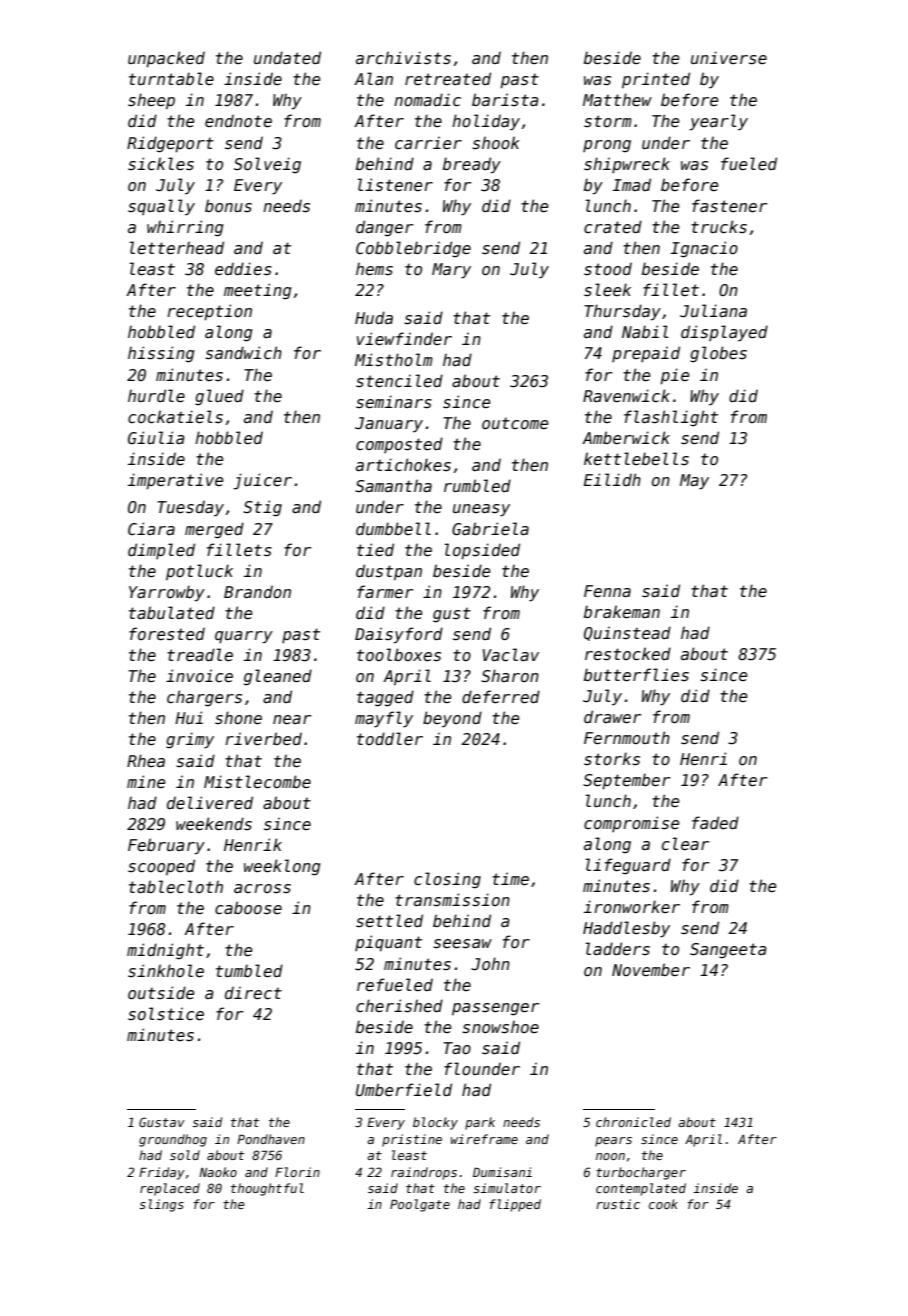  What do you see at coordinates (167, 593) in the screenshot?
I see `Yarrowby` at bounding box center [167, 593].
